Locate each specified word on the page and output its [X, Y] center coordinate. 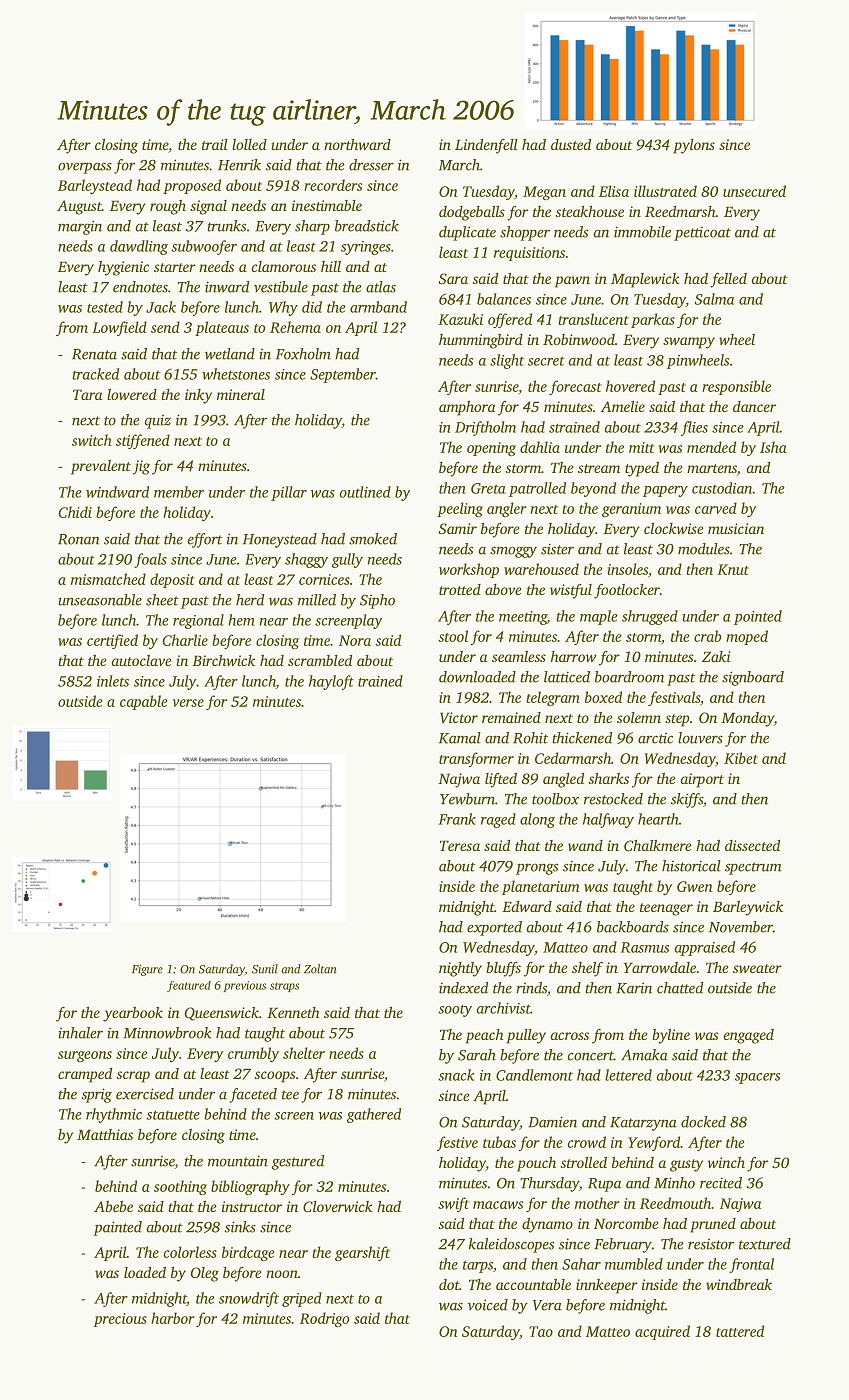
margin [80, 227]
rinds [531, 988]
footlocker [627, 591]
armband [378, 307]
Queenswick [221, 1014]
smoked [373, 539]
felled [728, 280]
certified [112, 641]
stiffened [143, 441]
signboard [753, 678]
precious [120, 1320]
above [503, 589]
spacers [757, 1078]
